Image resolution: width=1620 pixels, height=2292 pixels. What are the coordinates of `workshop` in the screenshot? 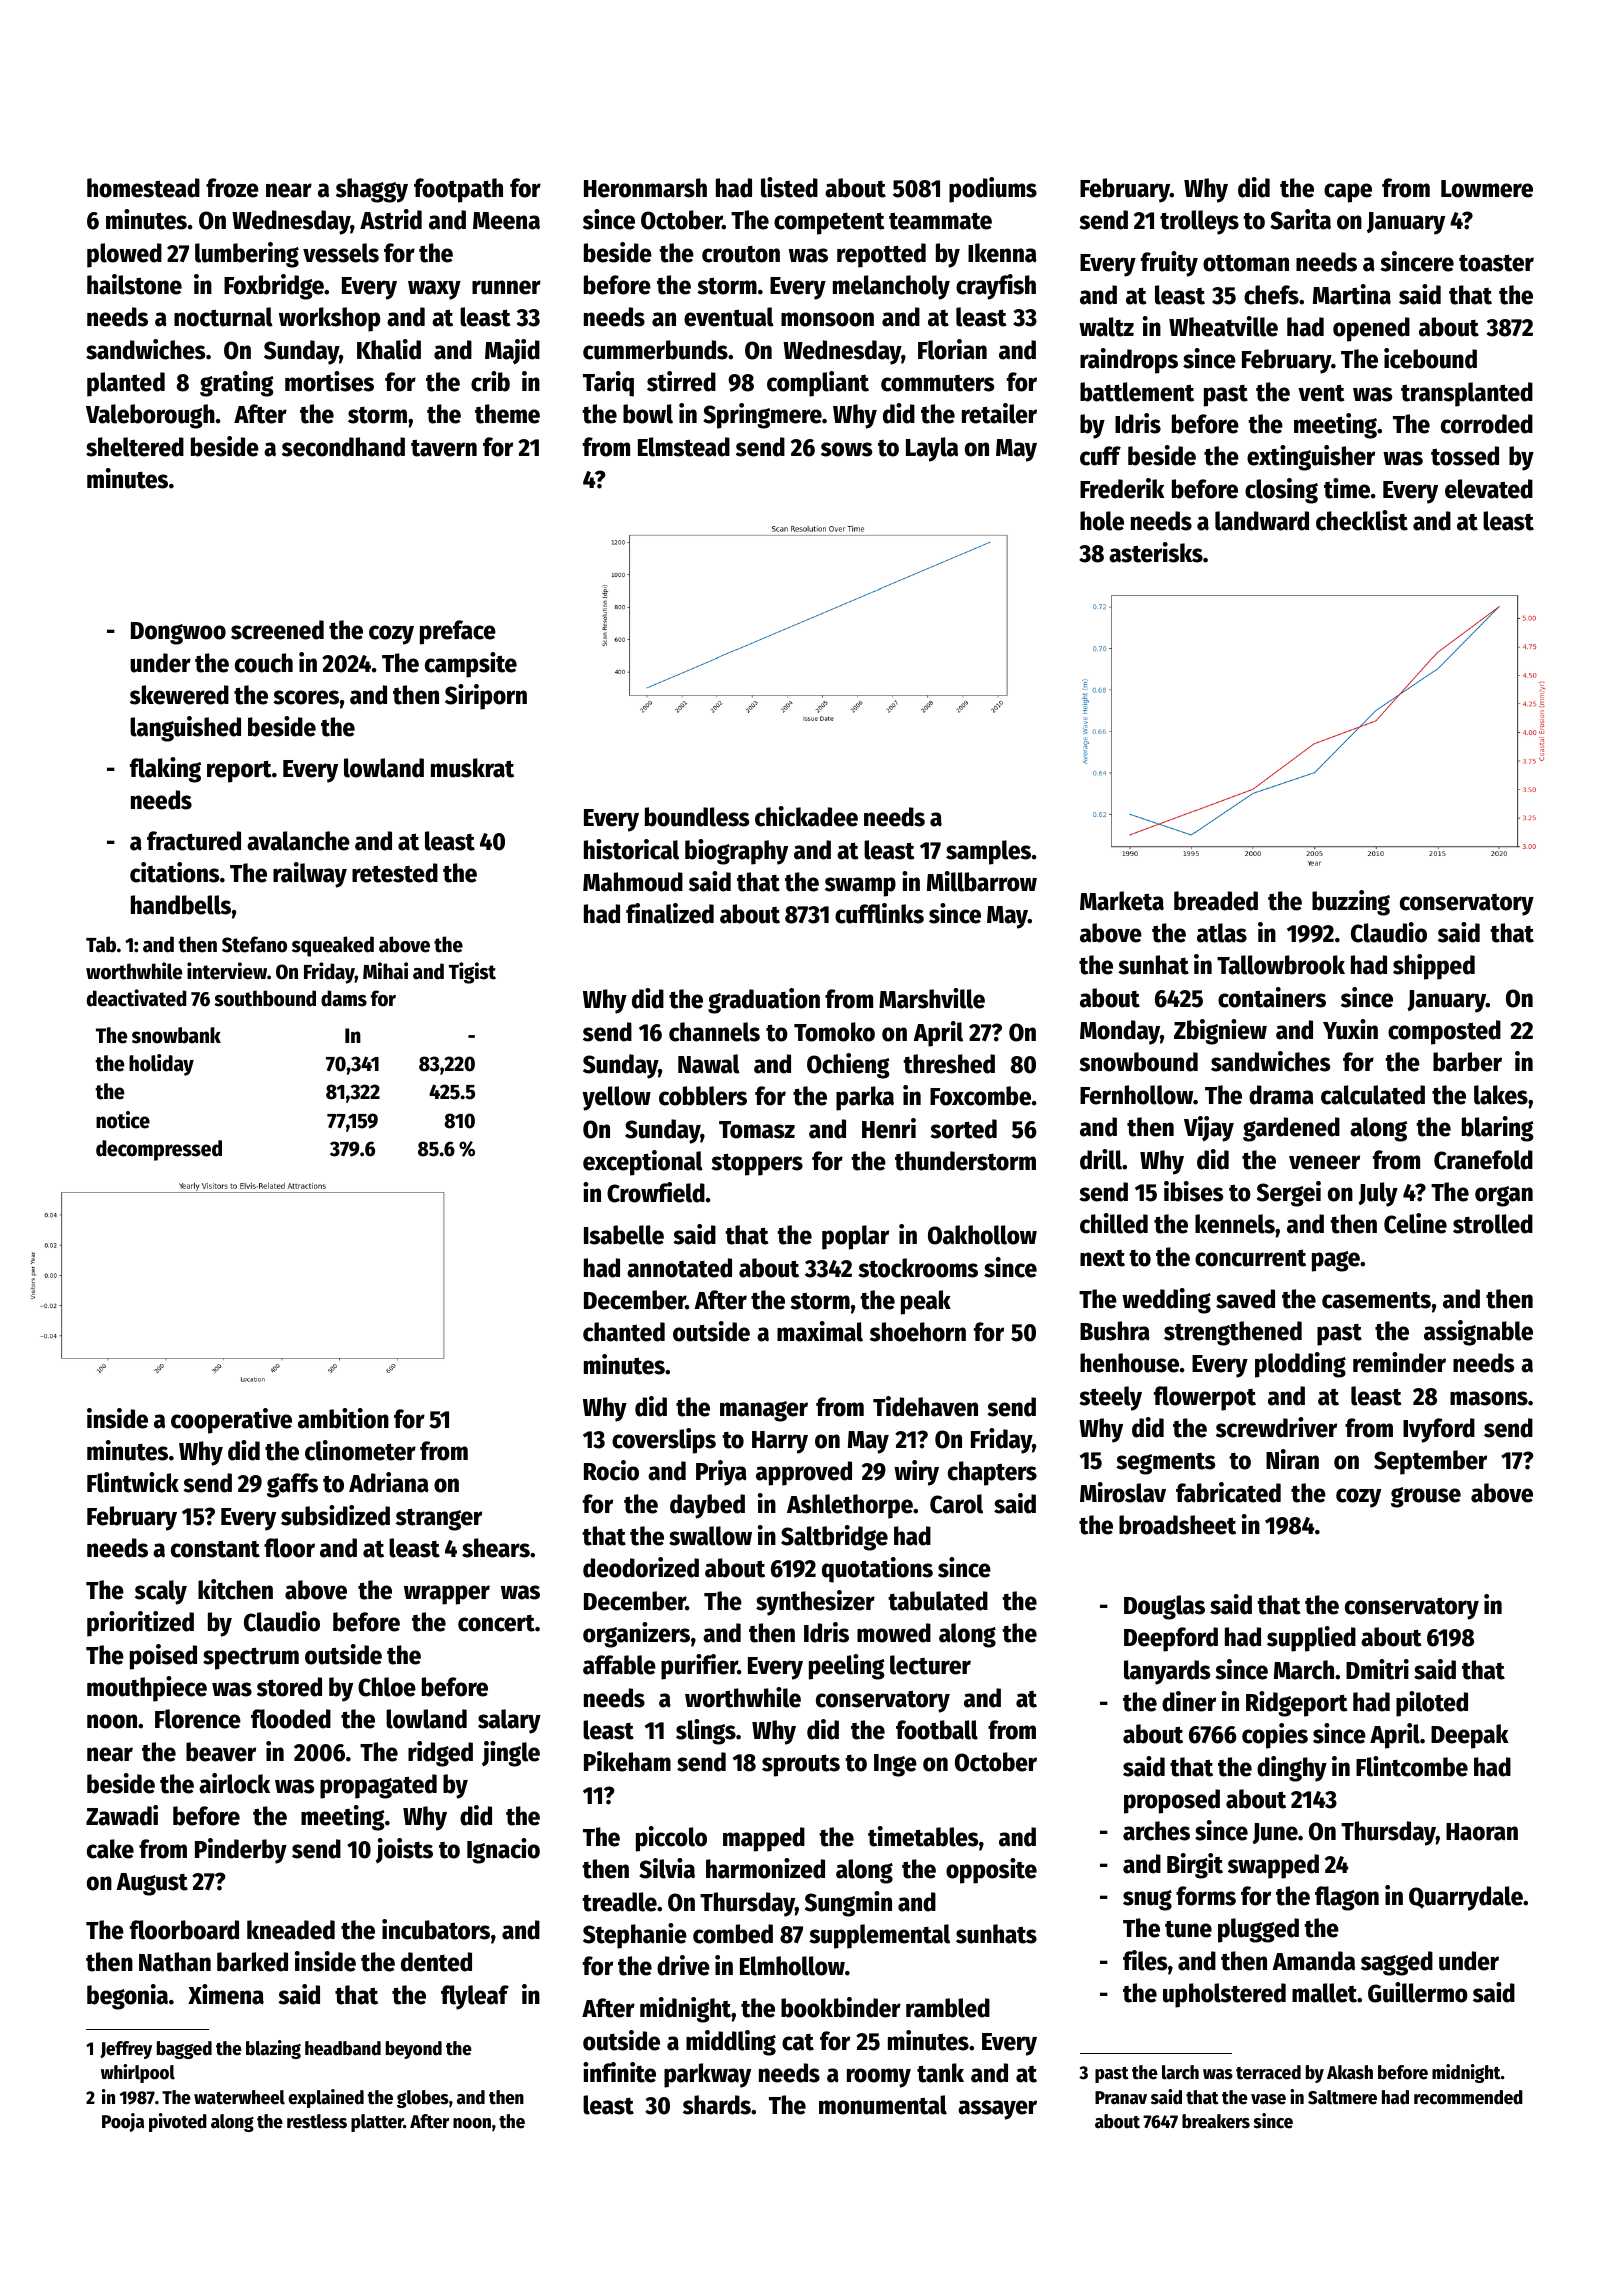 It's located at (329, 319).
